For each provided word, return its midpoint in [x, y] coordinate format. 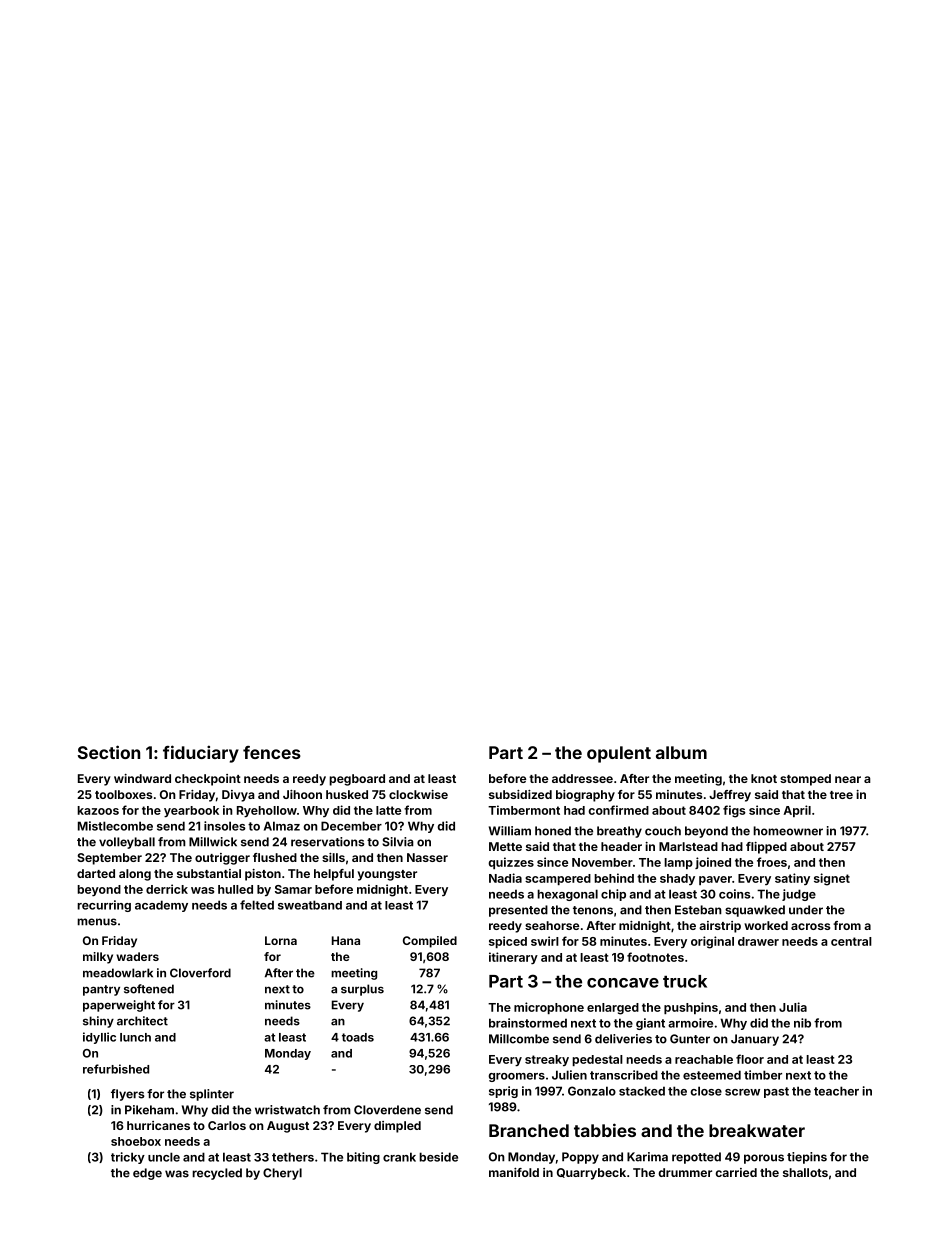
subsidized [520, 794]
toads [358, 1037]
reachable [704, 1059]
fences [272, 752]
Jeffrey [730, 796]
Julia [793, 1007]
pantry [101, 990]
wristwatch [287, 1110]
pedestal [597, 1060]
